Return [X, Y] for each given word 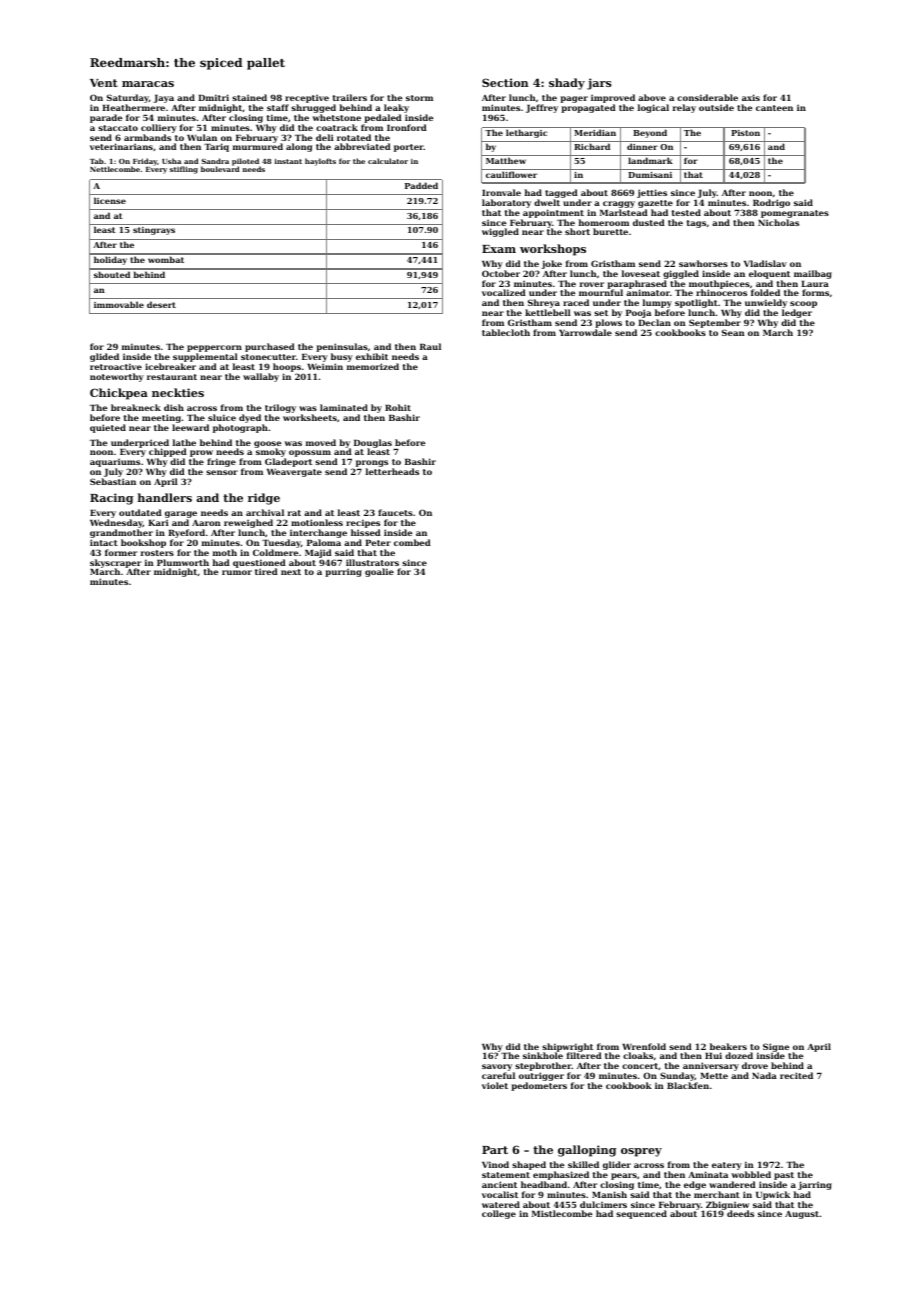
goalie [379, 572]
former [121, 552]
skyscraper [116, 564]
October [501, 273]
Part [495, 1150]
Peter [378, 543]
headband [544, 1184]
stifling [184, 170]
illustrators [372, 562]
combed [412, 542]
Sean [733, 332]
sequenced [641, 1214]
